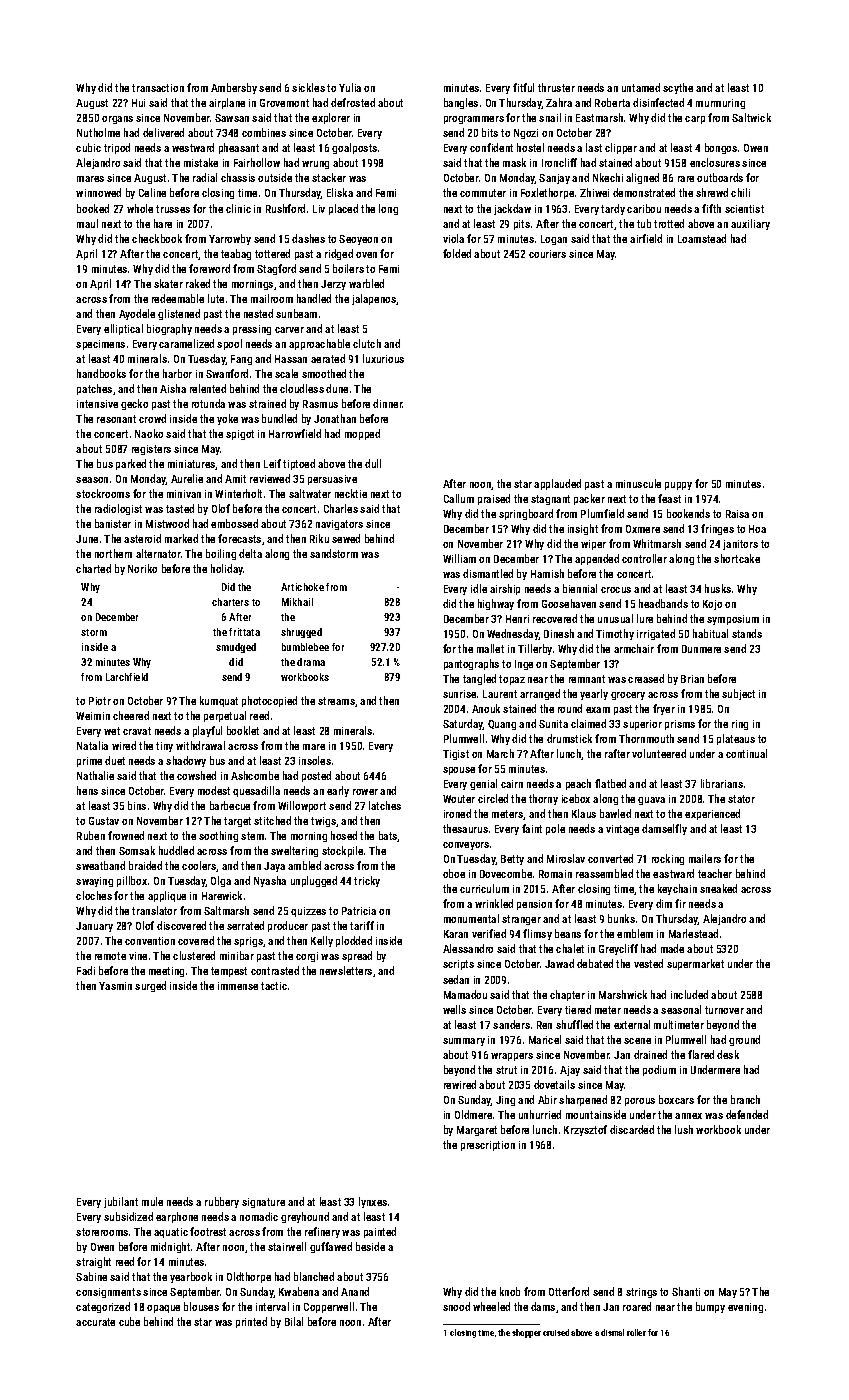 The height and width of the page is (1400, 849). What do you see at coordinates (129, 1321) in the page?
I see `cube` at bounding box center [129, 1321].
